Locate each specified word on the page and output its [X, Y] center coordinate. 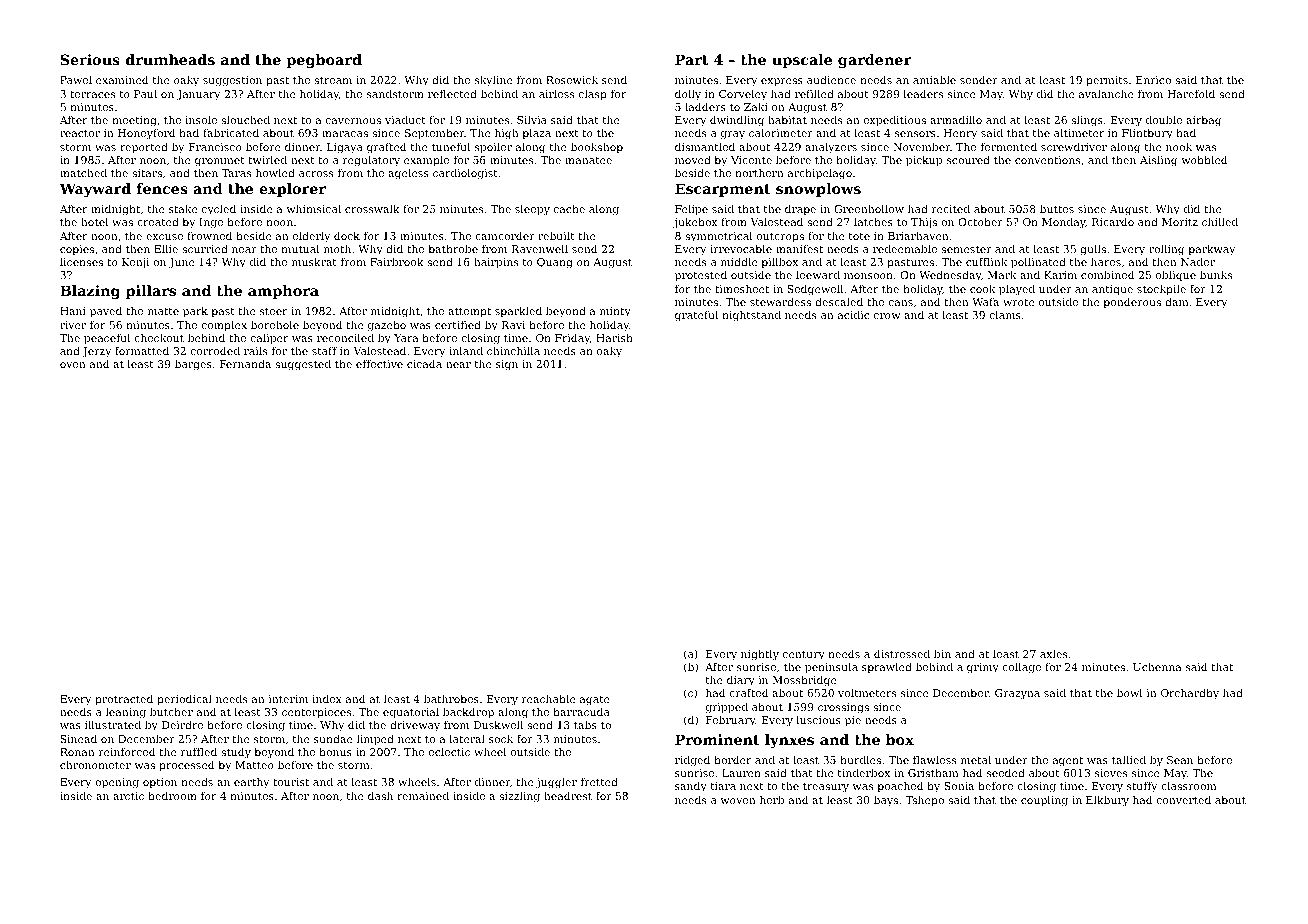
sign [507, 365]
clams [1005, 314]
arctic [128, 796]
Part [691, 59]
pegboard [324, 61]
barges [193, 365]
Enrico [1153, 80]
